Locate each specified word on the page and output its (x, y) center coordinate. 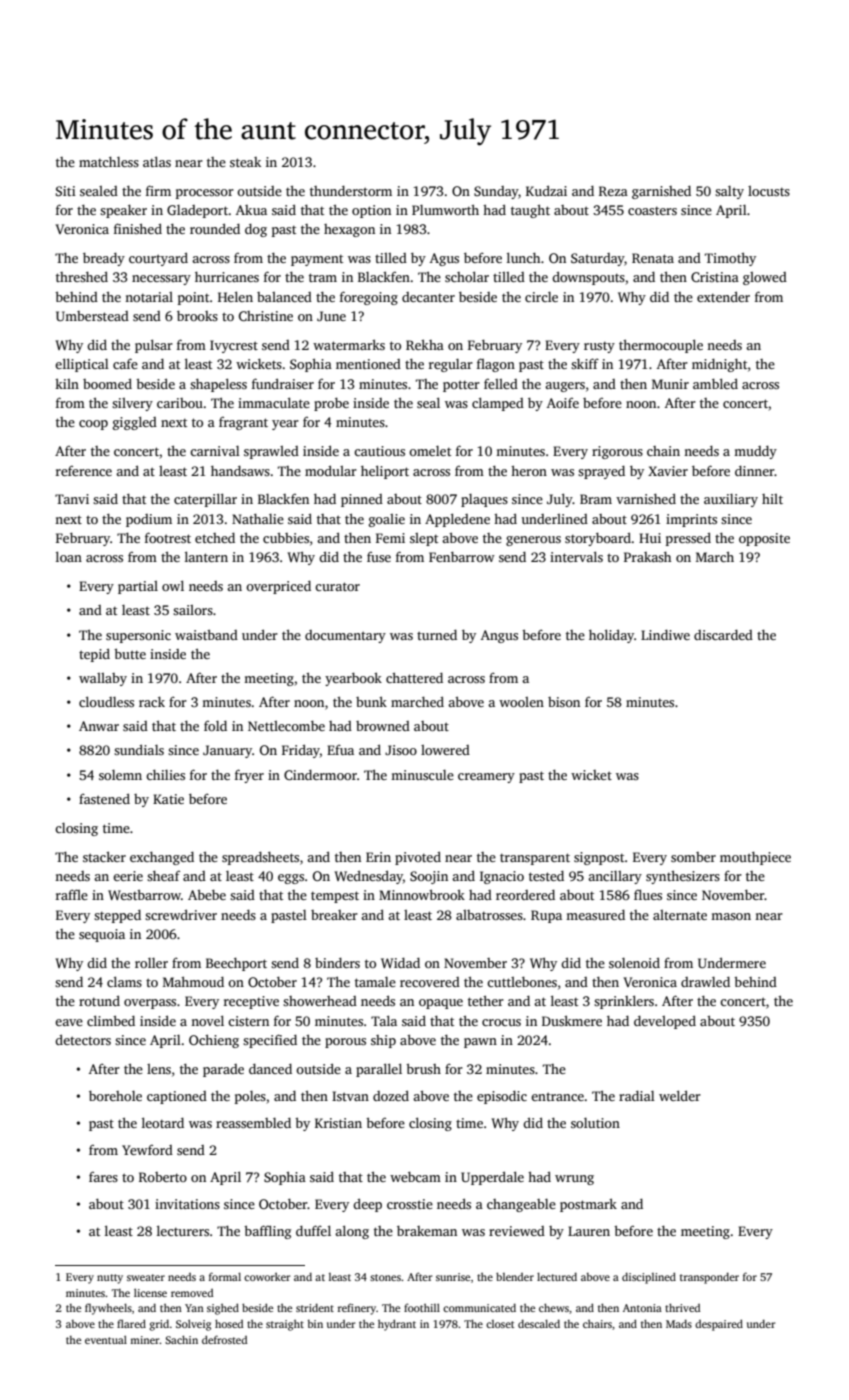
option (371, 211)
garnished (661, 192)
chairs (597, 1324)
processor (205, 194)
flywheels (108, 1309)
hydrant (397, 1325)
